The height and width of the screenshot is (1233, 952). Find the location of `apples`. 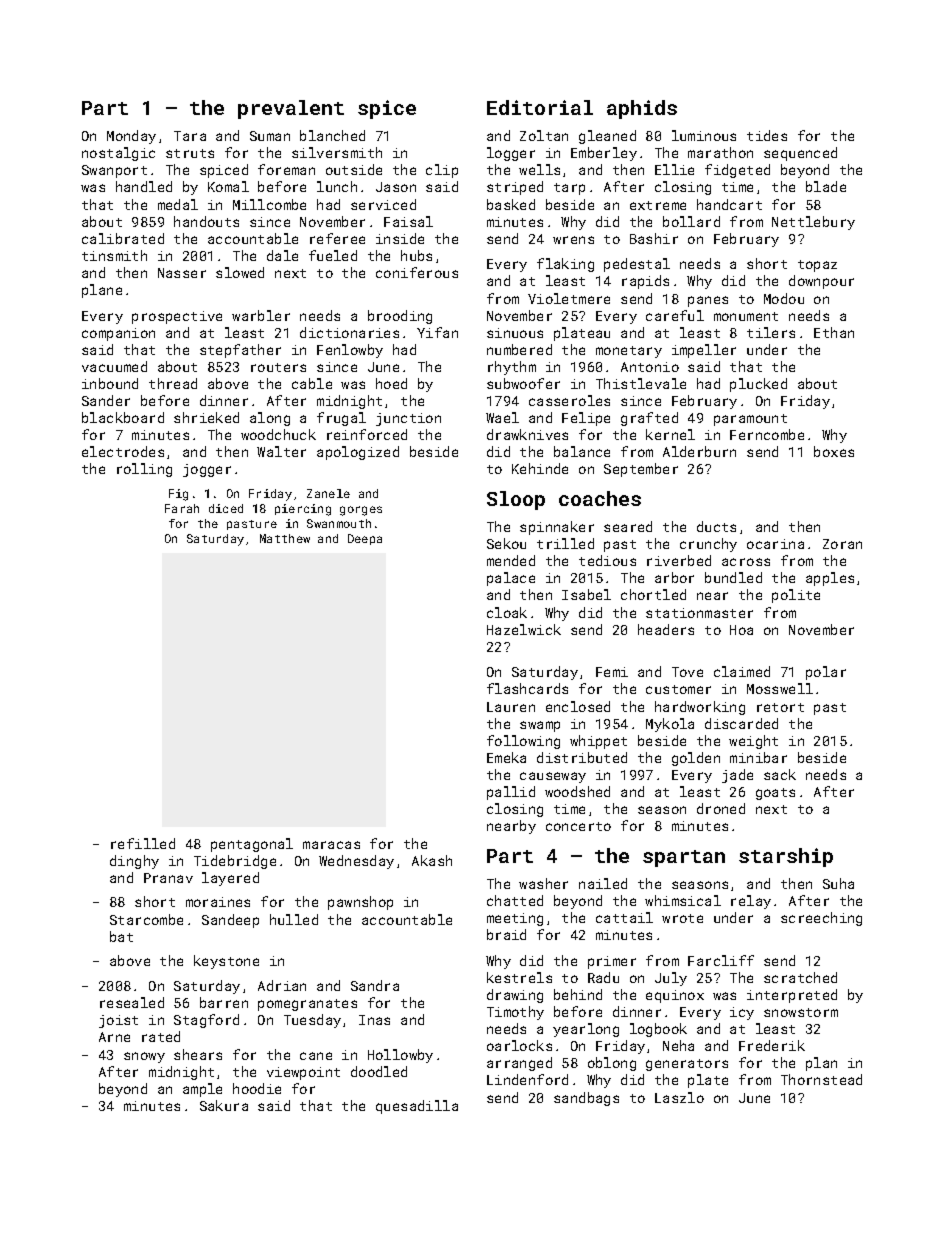

apples is located at coordinates (830, 579).
